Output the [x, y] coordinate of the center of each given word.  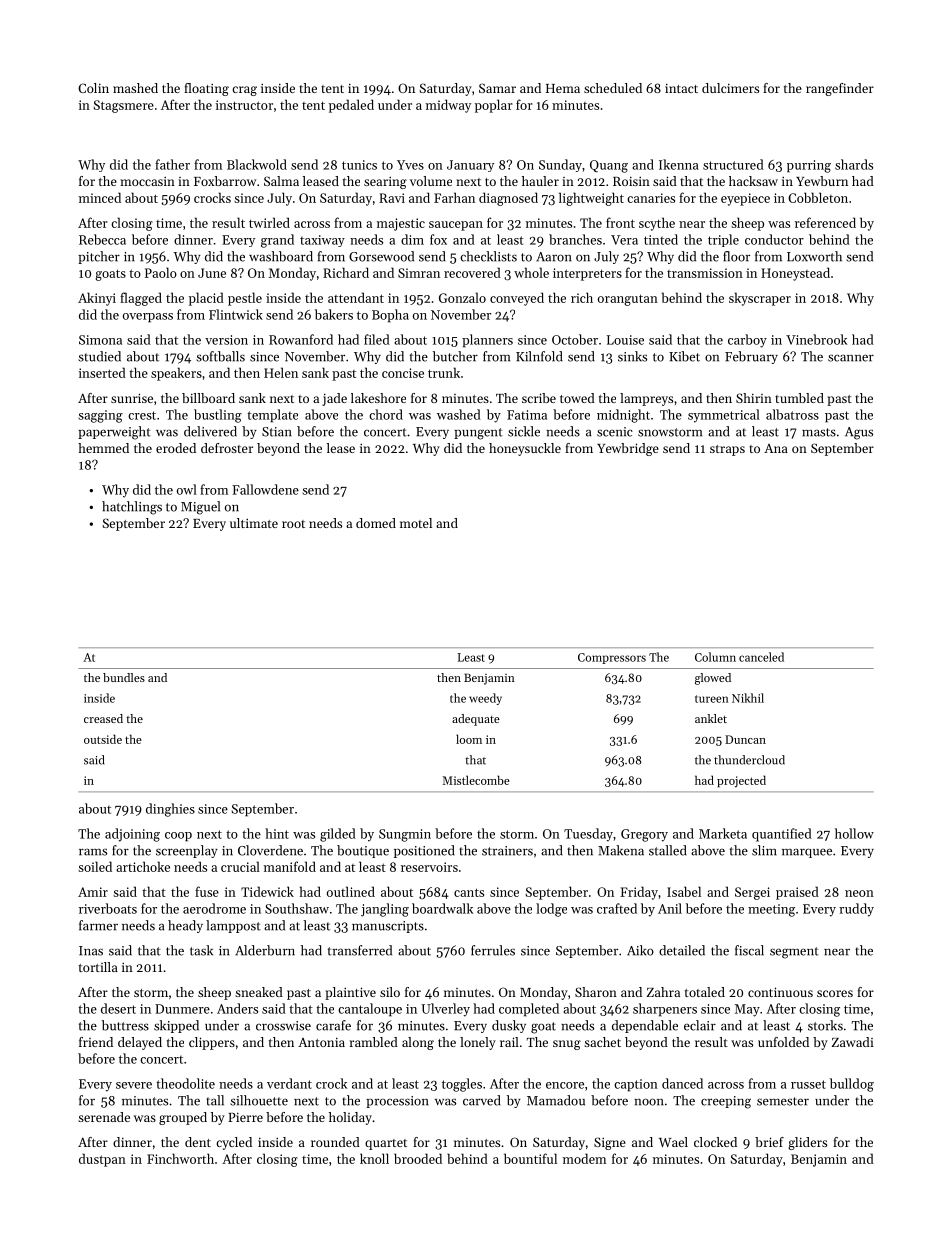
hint [277, 833]
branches [575, 239]
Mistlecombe [476, 780]
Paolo [161, 272]
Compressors [612, 658]
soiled [95, 866]
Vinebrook [816, 339]
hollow [854, 833]
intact [681, 88]
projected [741, 781]
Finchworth [180, 1158]
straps [727, 450]
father [172, 164]
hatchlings [132, 508]
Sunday [560, 165]
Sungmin [405, 835]
